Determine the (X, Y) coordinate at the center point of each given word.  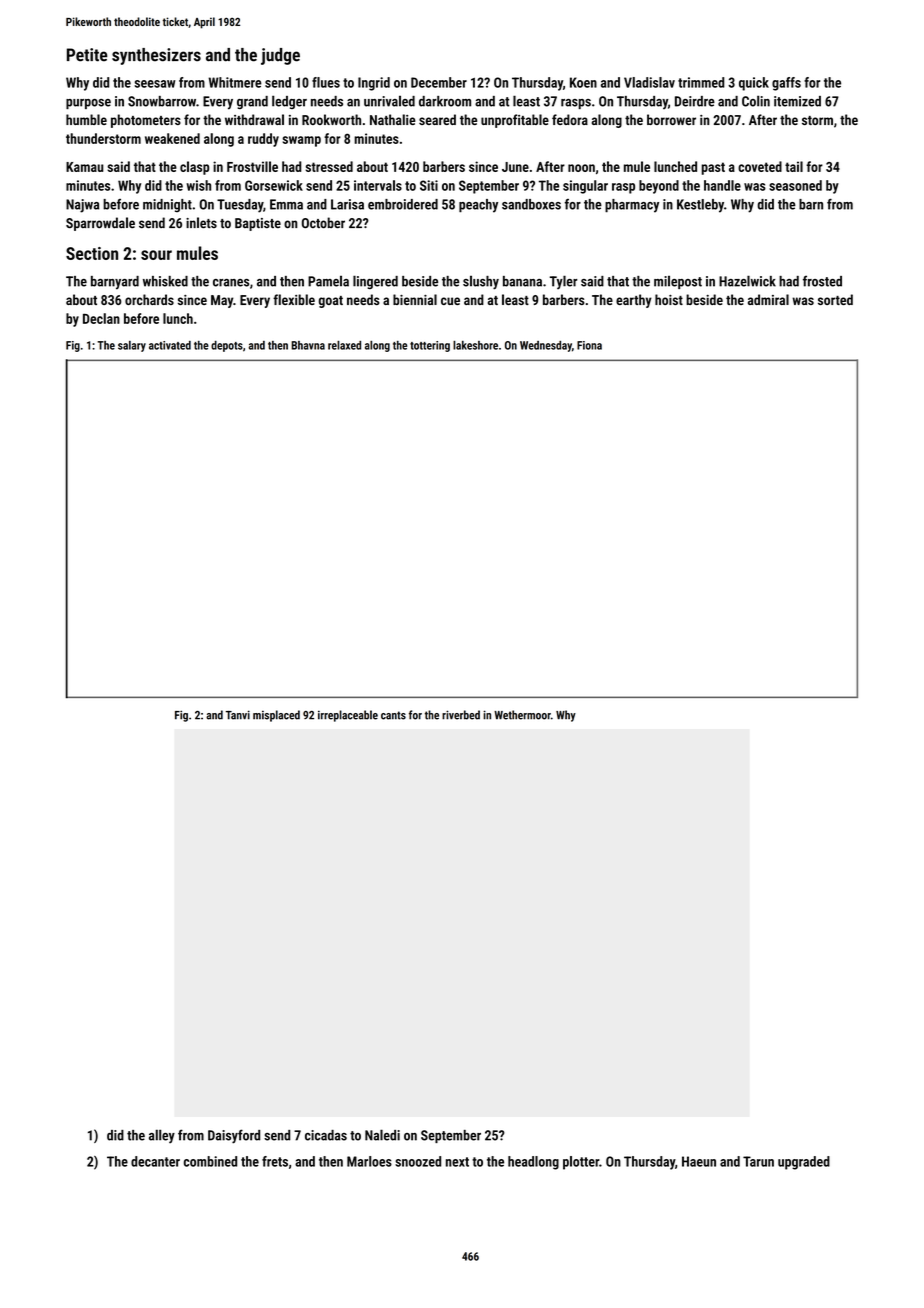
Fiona (589, 345)
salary (132, 346)
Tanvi (238, 715)
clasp (194, 168)
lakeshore (475, 345)
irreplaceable (348, 716)
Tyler (563, 282)
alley (162, 1136)
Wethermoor (522, 715)
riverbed (461, 715)
